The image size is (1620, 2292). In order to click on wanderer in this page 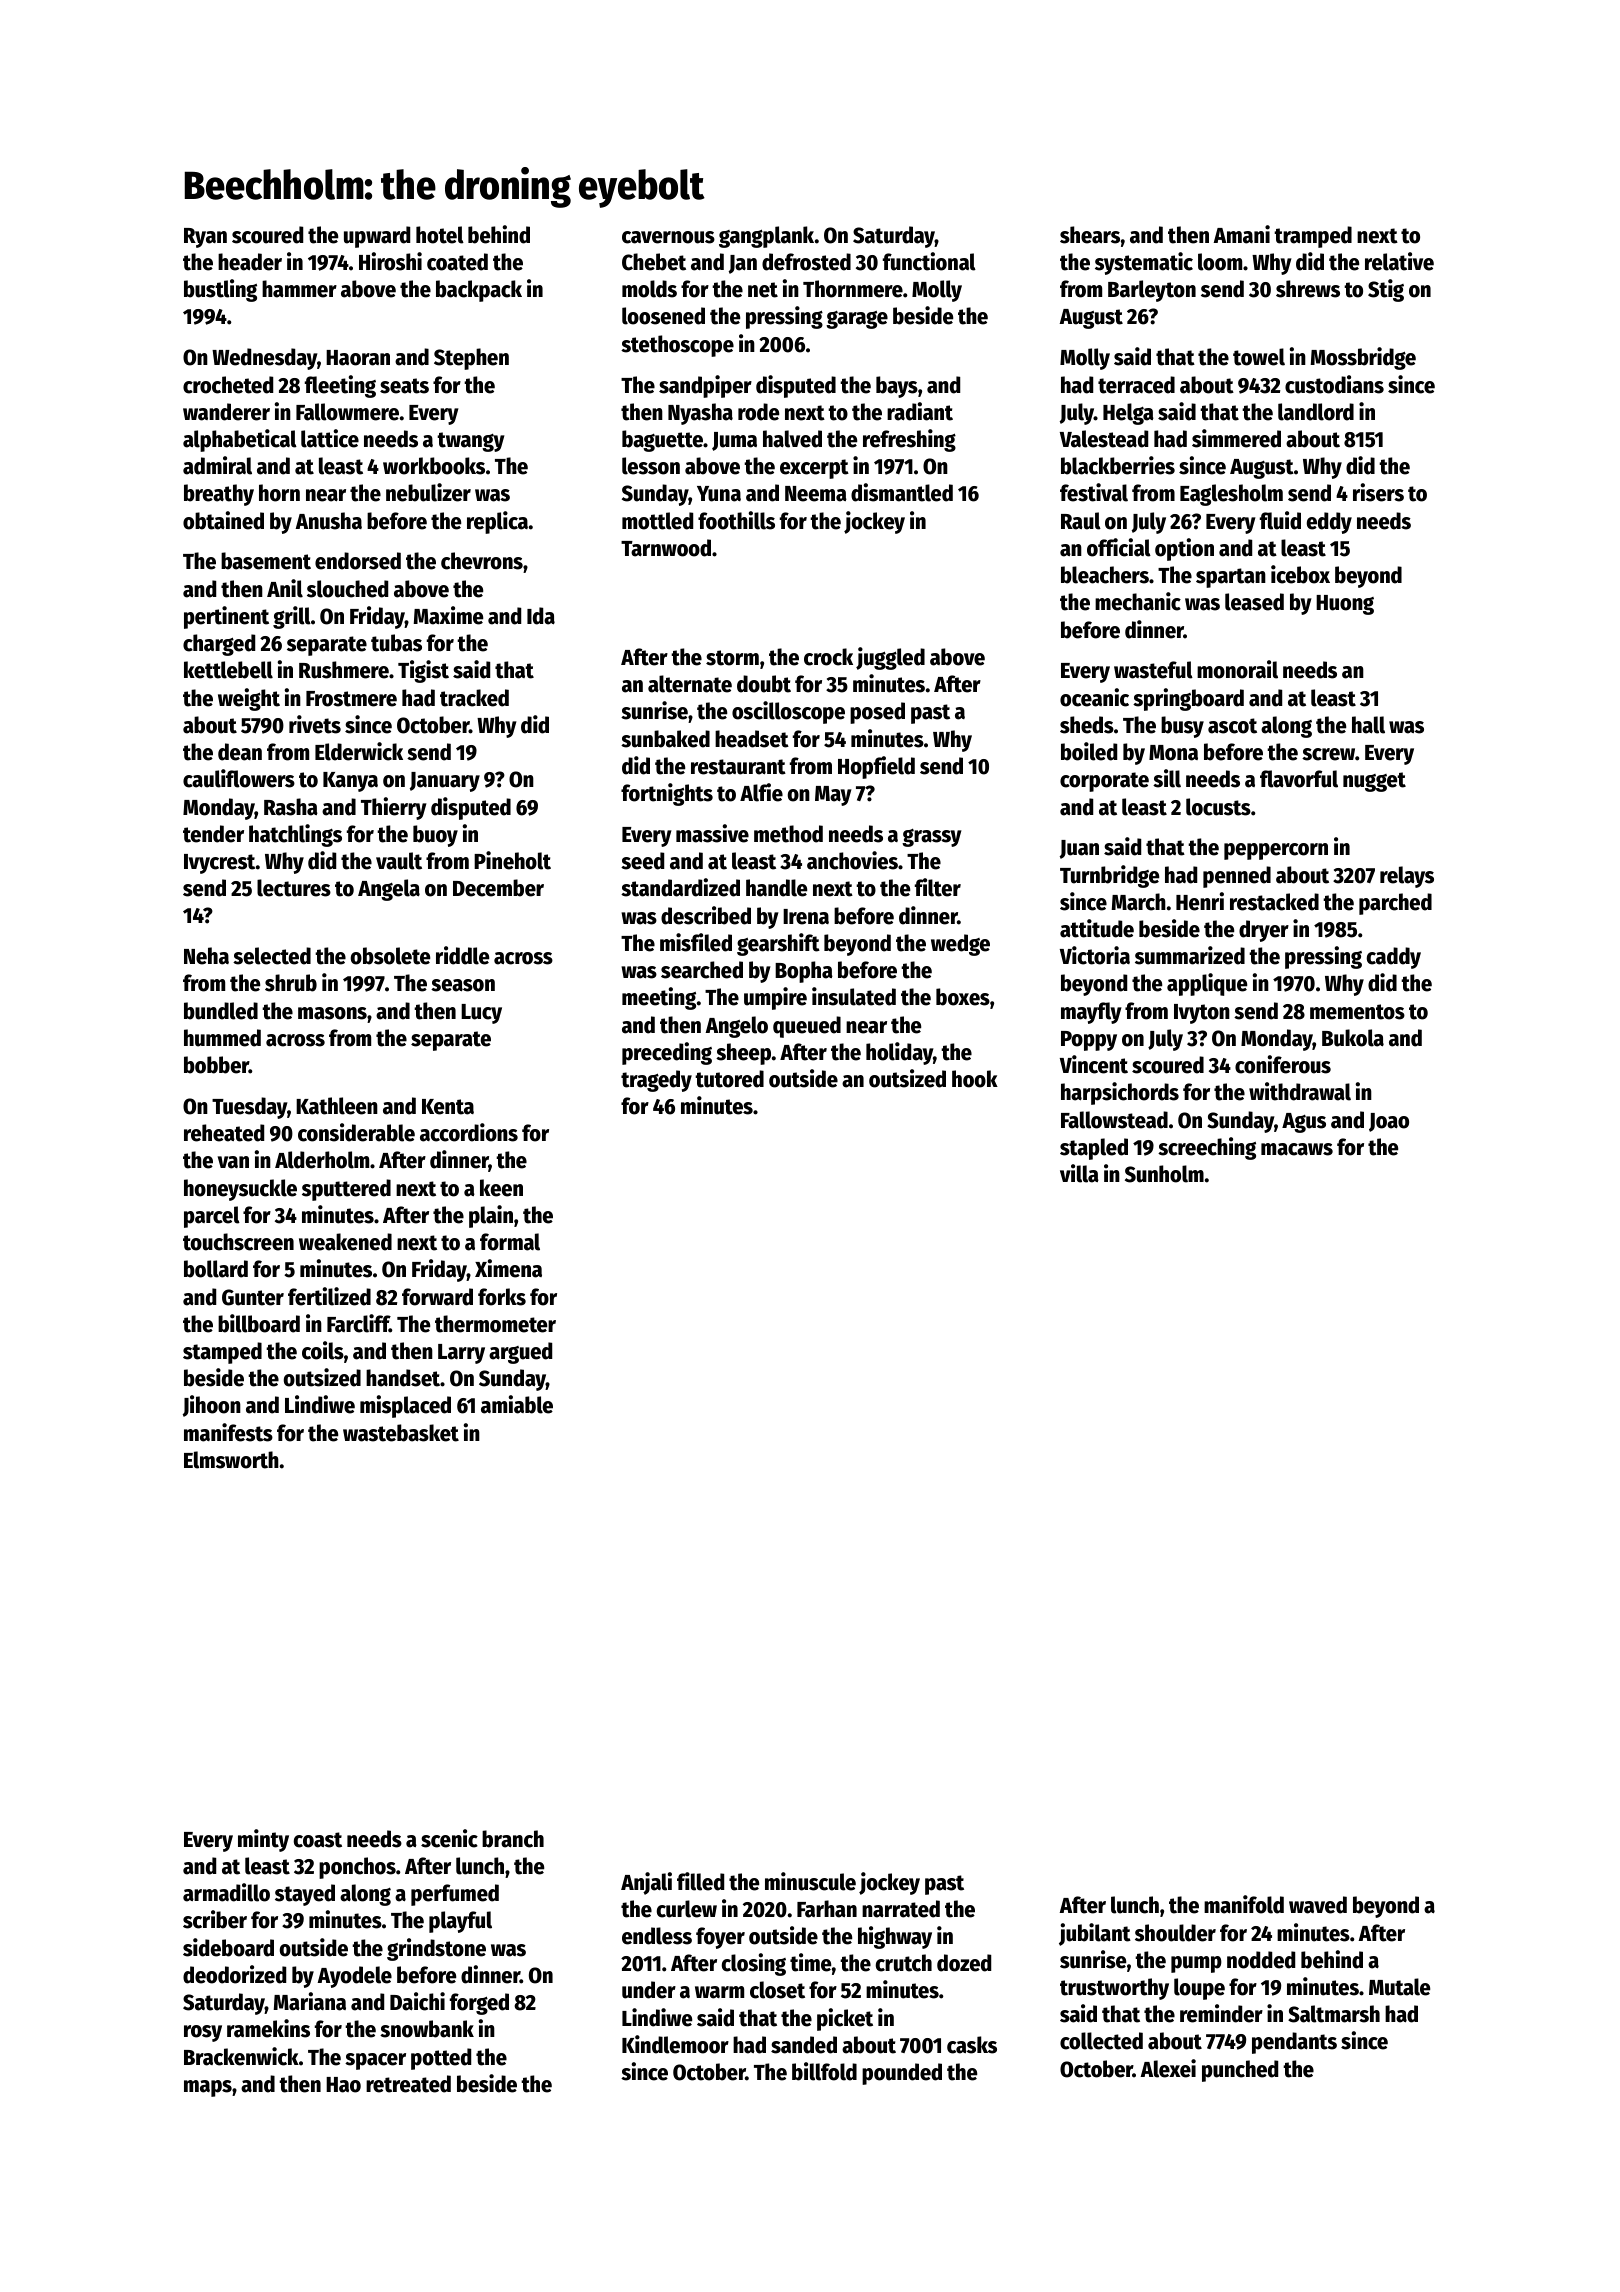, I will do `click(226, 412)`.
